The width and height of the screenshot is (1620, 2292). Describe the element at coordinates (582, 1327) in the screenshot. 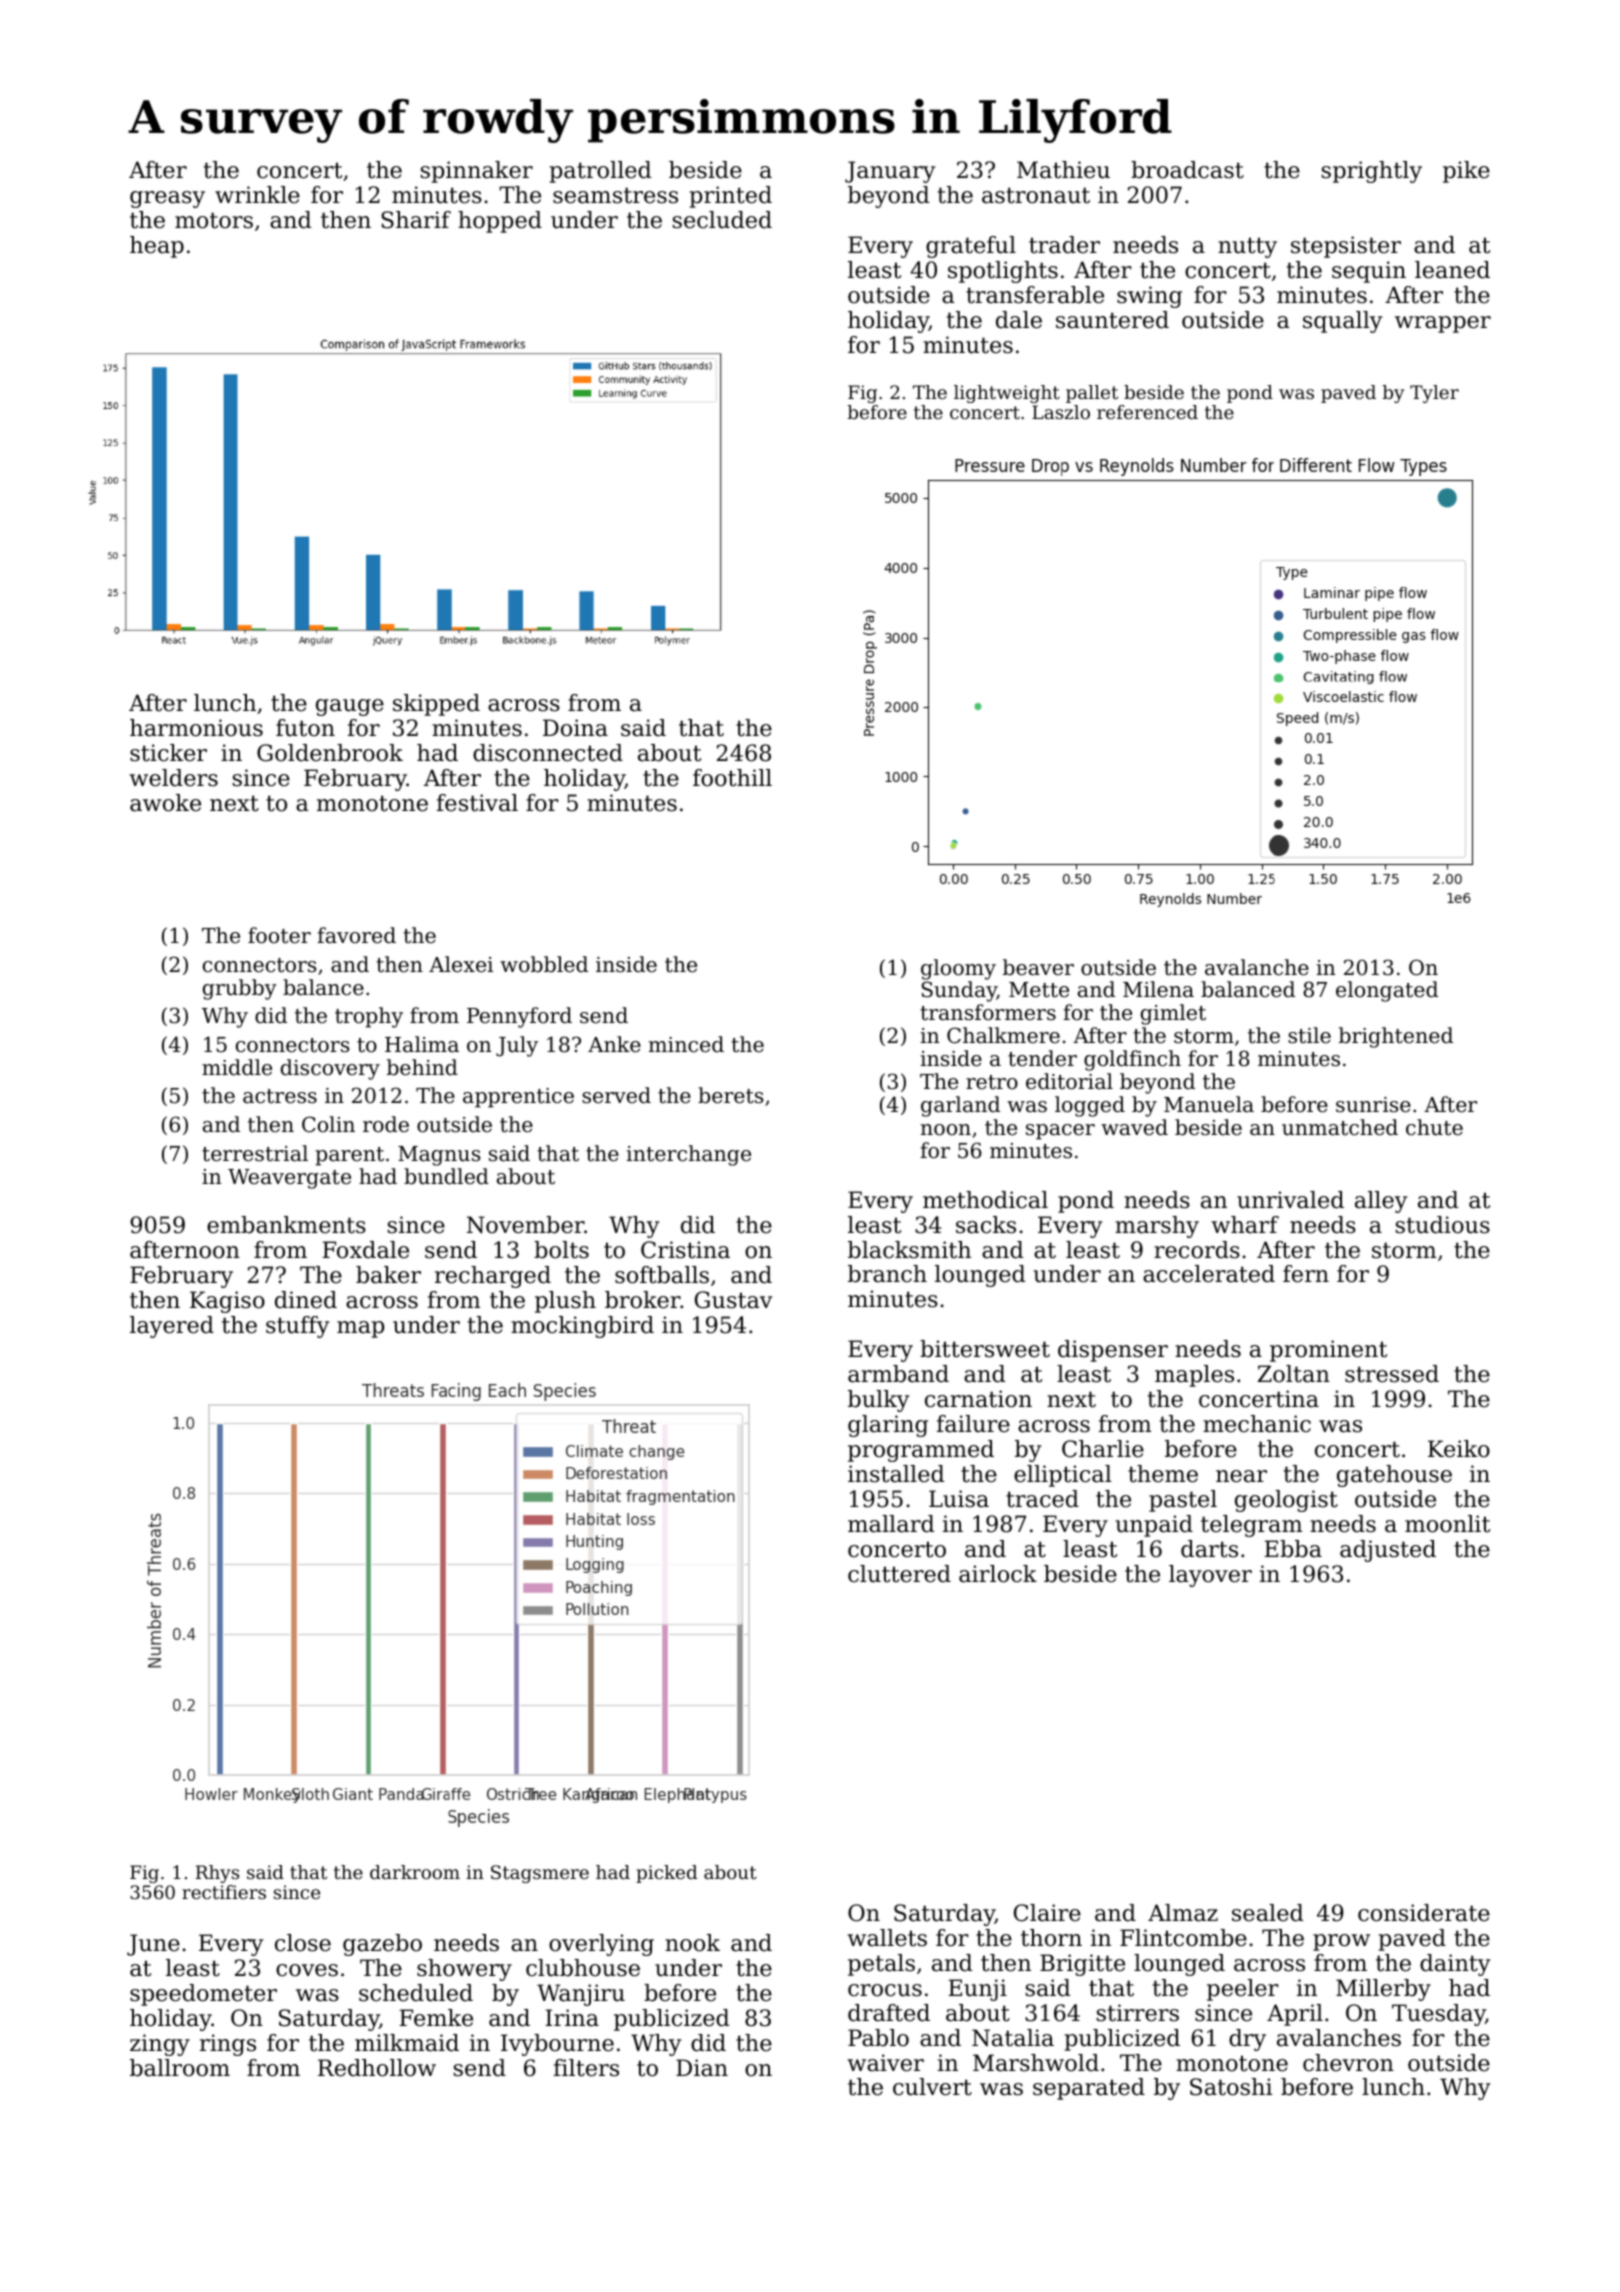

I see `mockingbird` at that location.
